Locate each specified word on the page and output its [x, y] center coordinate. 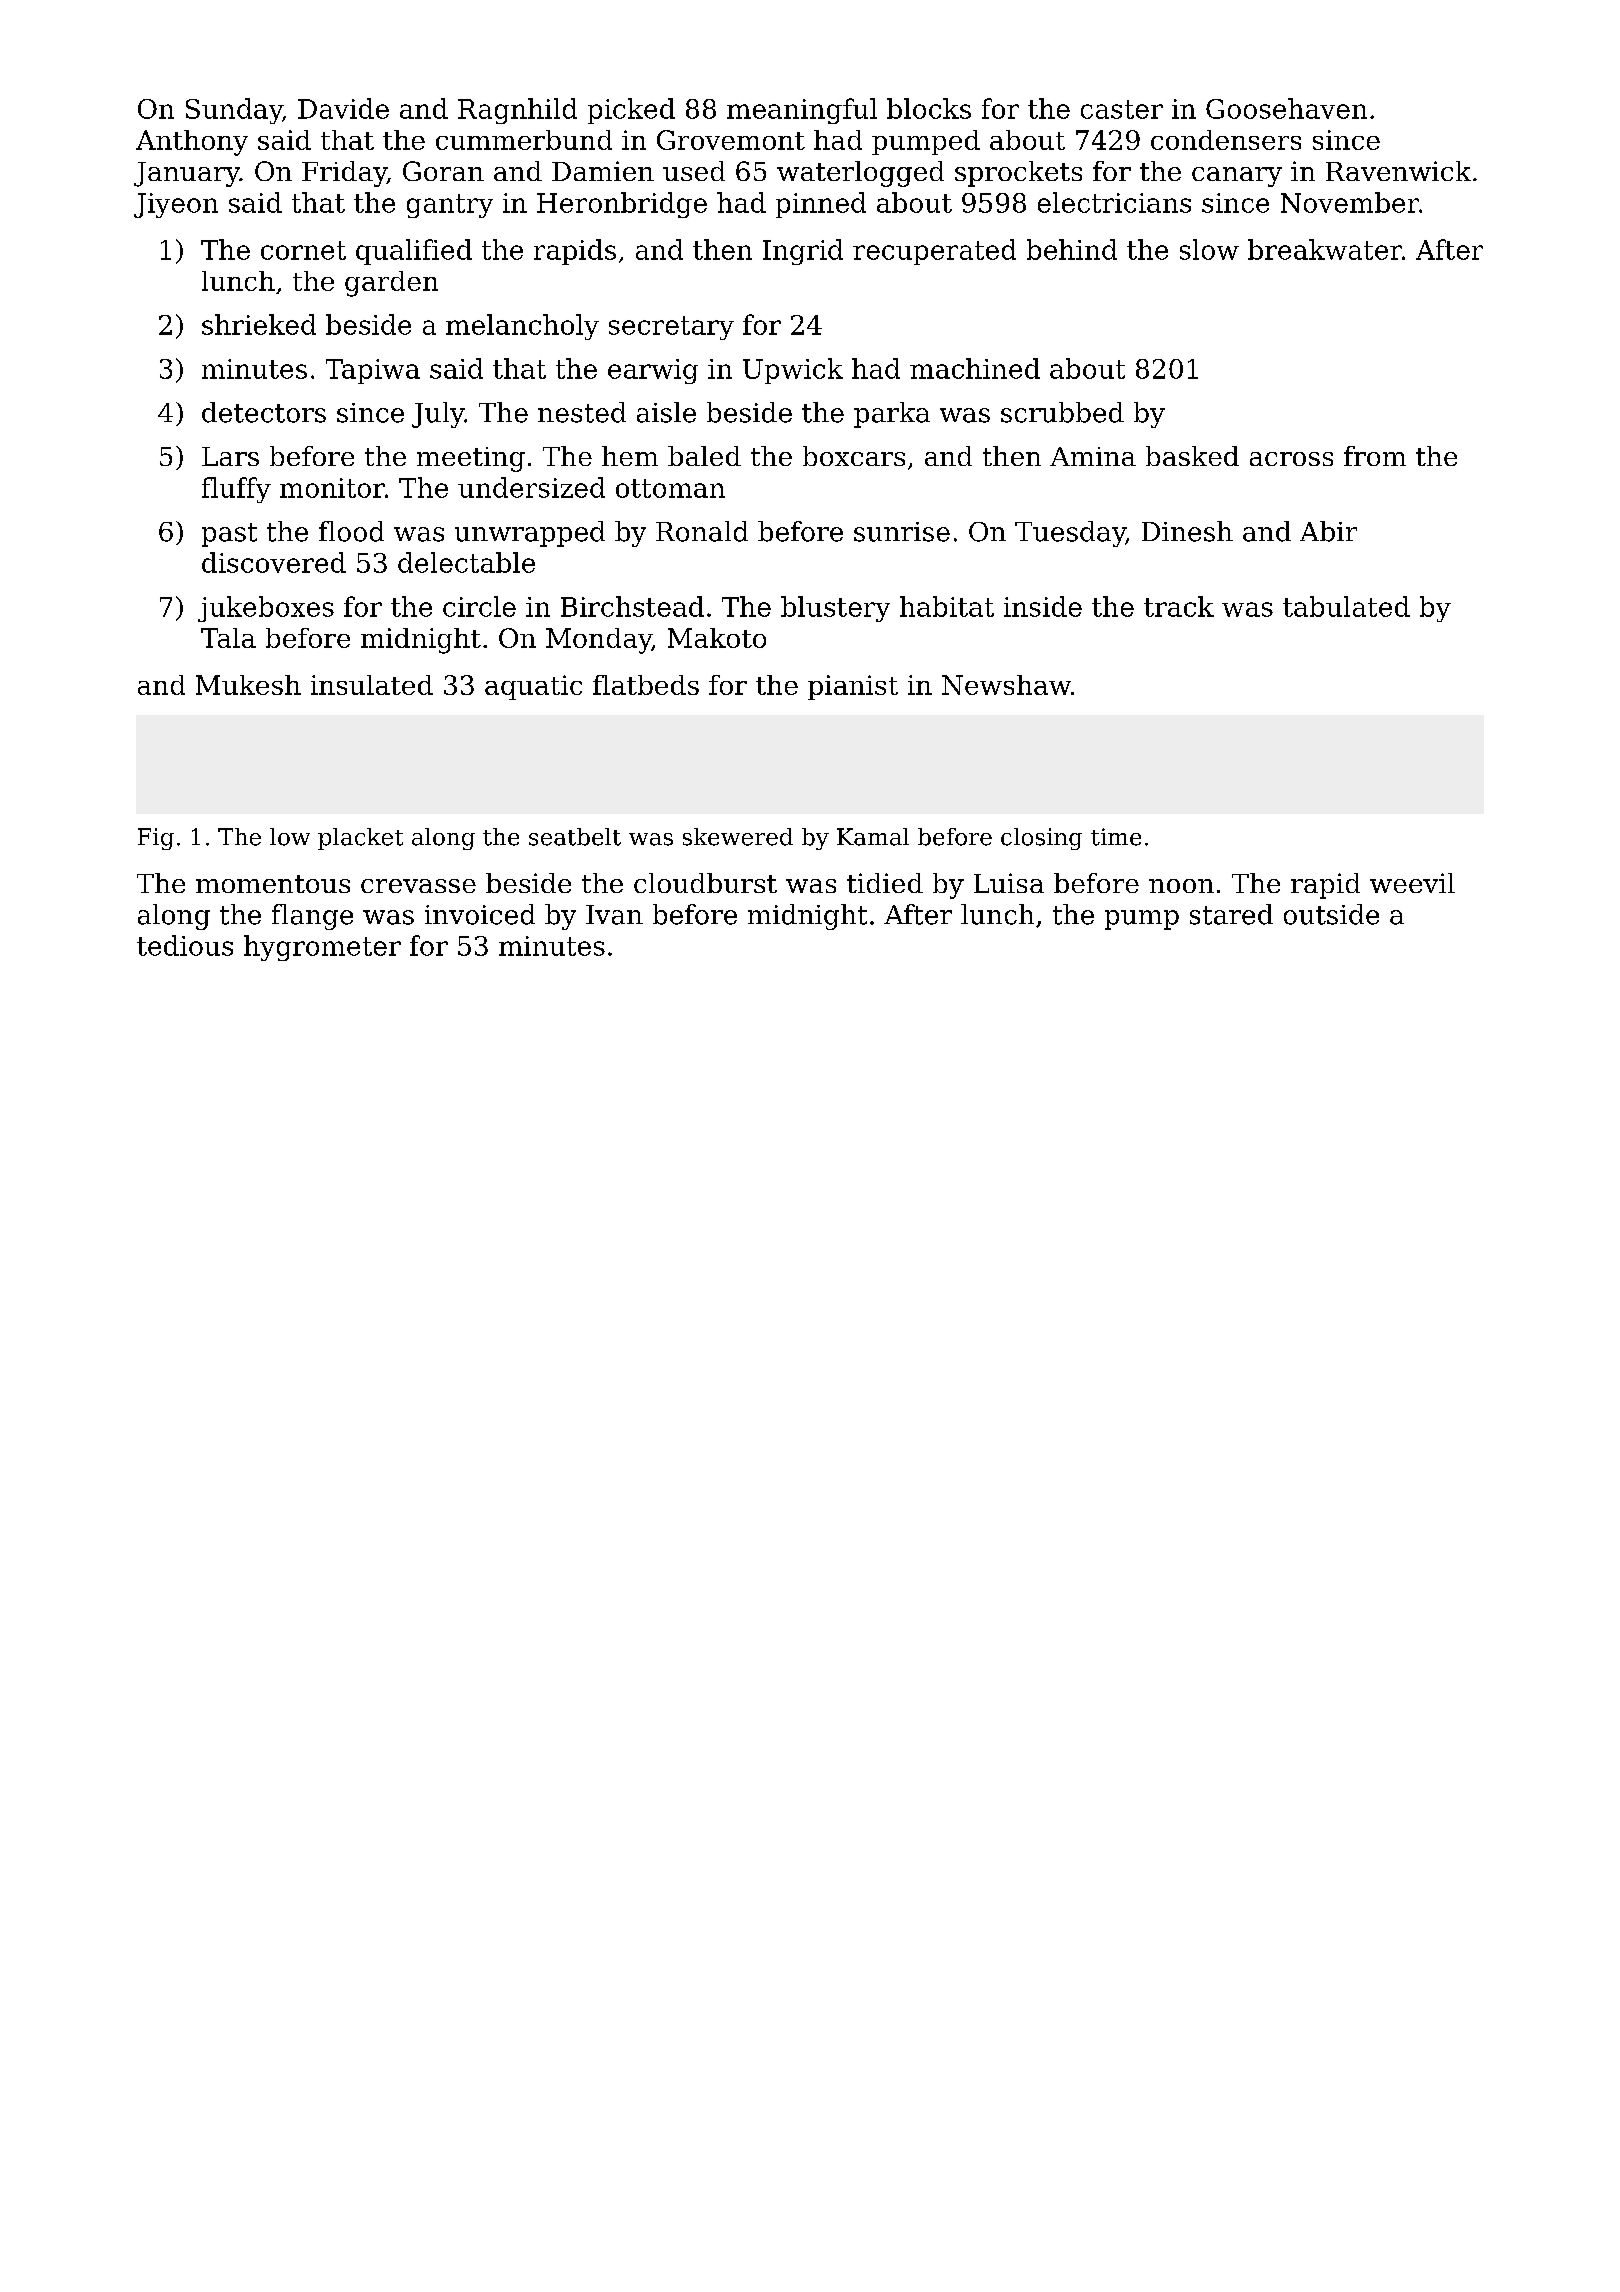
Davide [343, 108]
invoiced [480, 914]
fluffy [236, 490]
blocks [929, 108]
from [1375, 456]
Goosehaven [1286, 108]
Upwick [793, 371]
